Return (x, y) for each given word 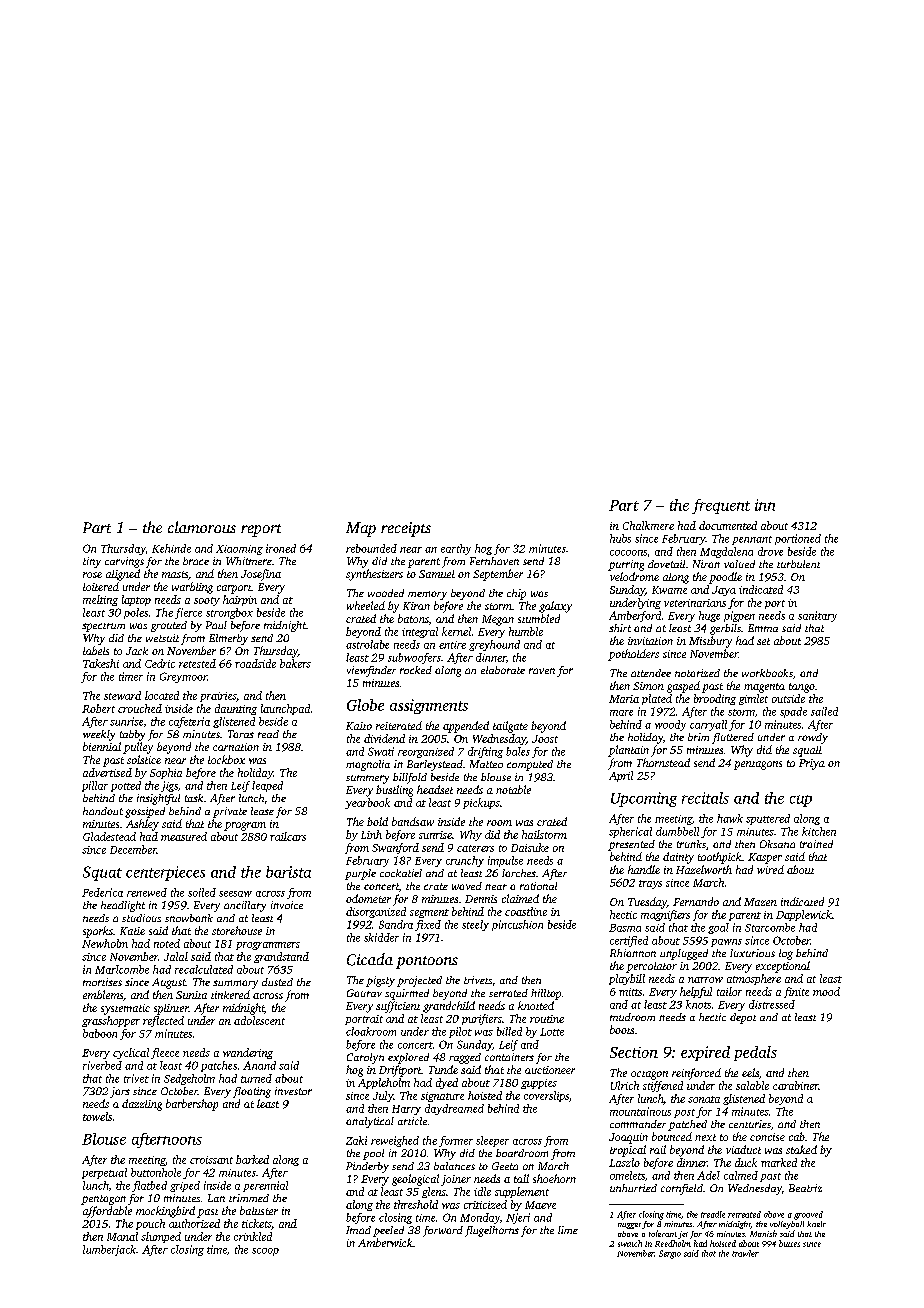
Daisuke (530, 847)
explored (408, 1058)
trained (816, 844)
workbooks (767, 673)
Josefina (261, 575)
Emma (763, 628)
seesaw (235, 894)
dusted (277, 982)
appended (466, 727)
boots (622, 1029)
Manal (122, 1236)
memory (427, 595)
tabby (132, 735)
